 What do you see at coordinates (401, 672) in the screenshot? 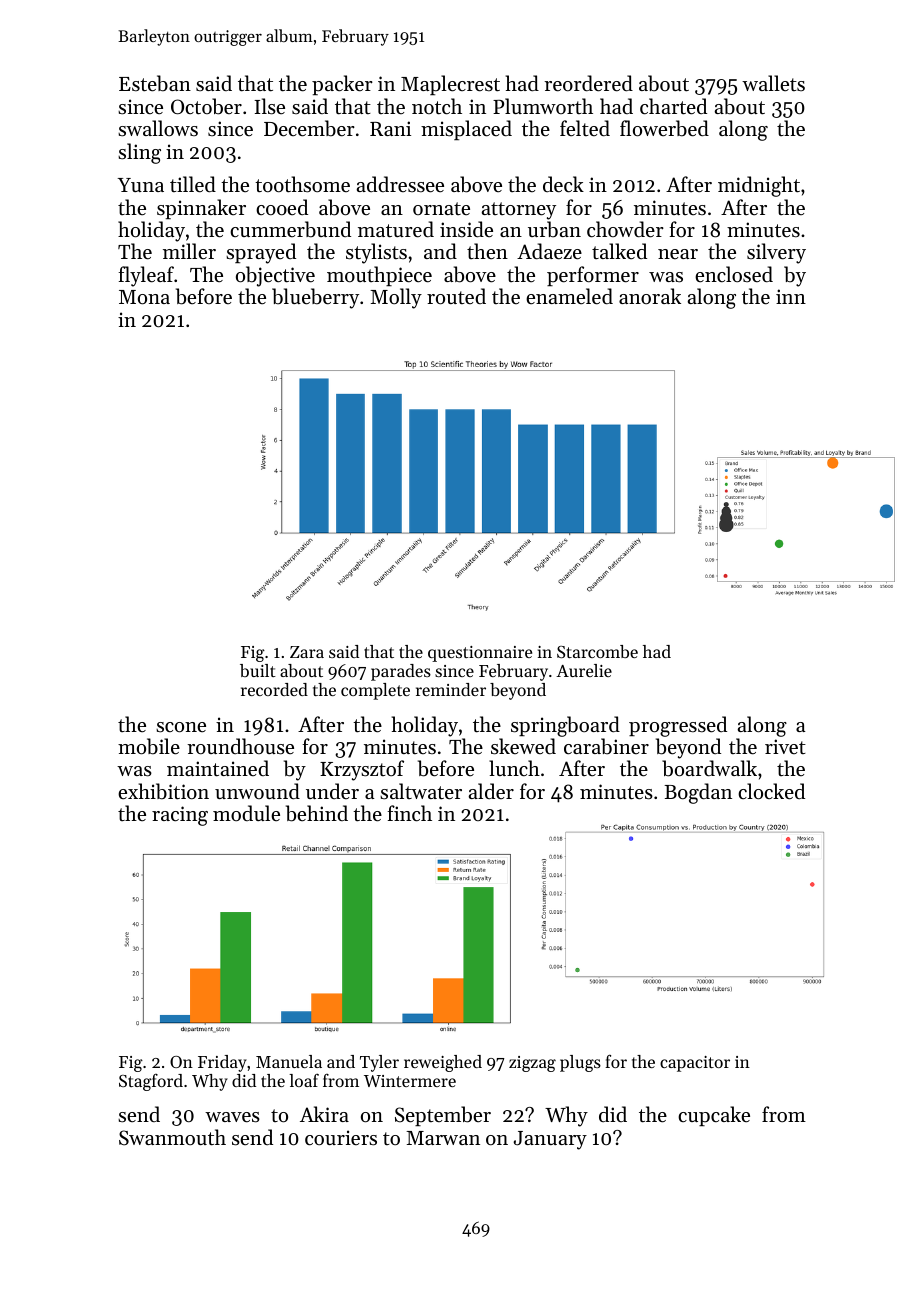
I see `parades` at bounding box center [401, 672].
